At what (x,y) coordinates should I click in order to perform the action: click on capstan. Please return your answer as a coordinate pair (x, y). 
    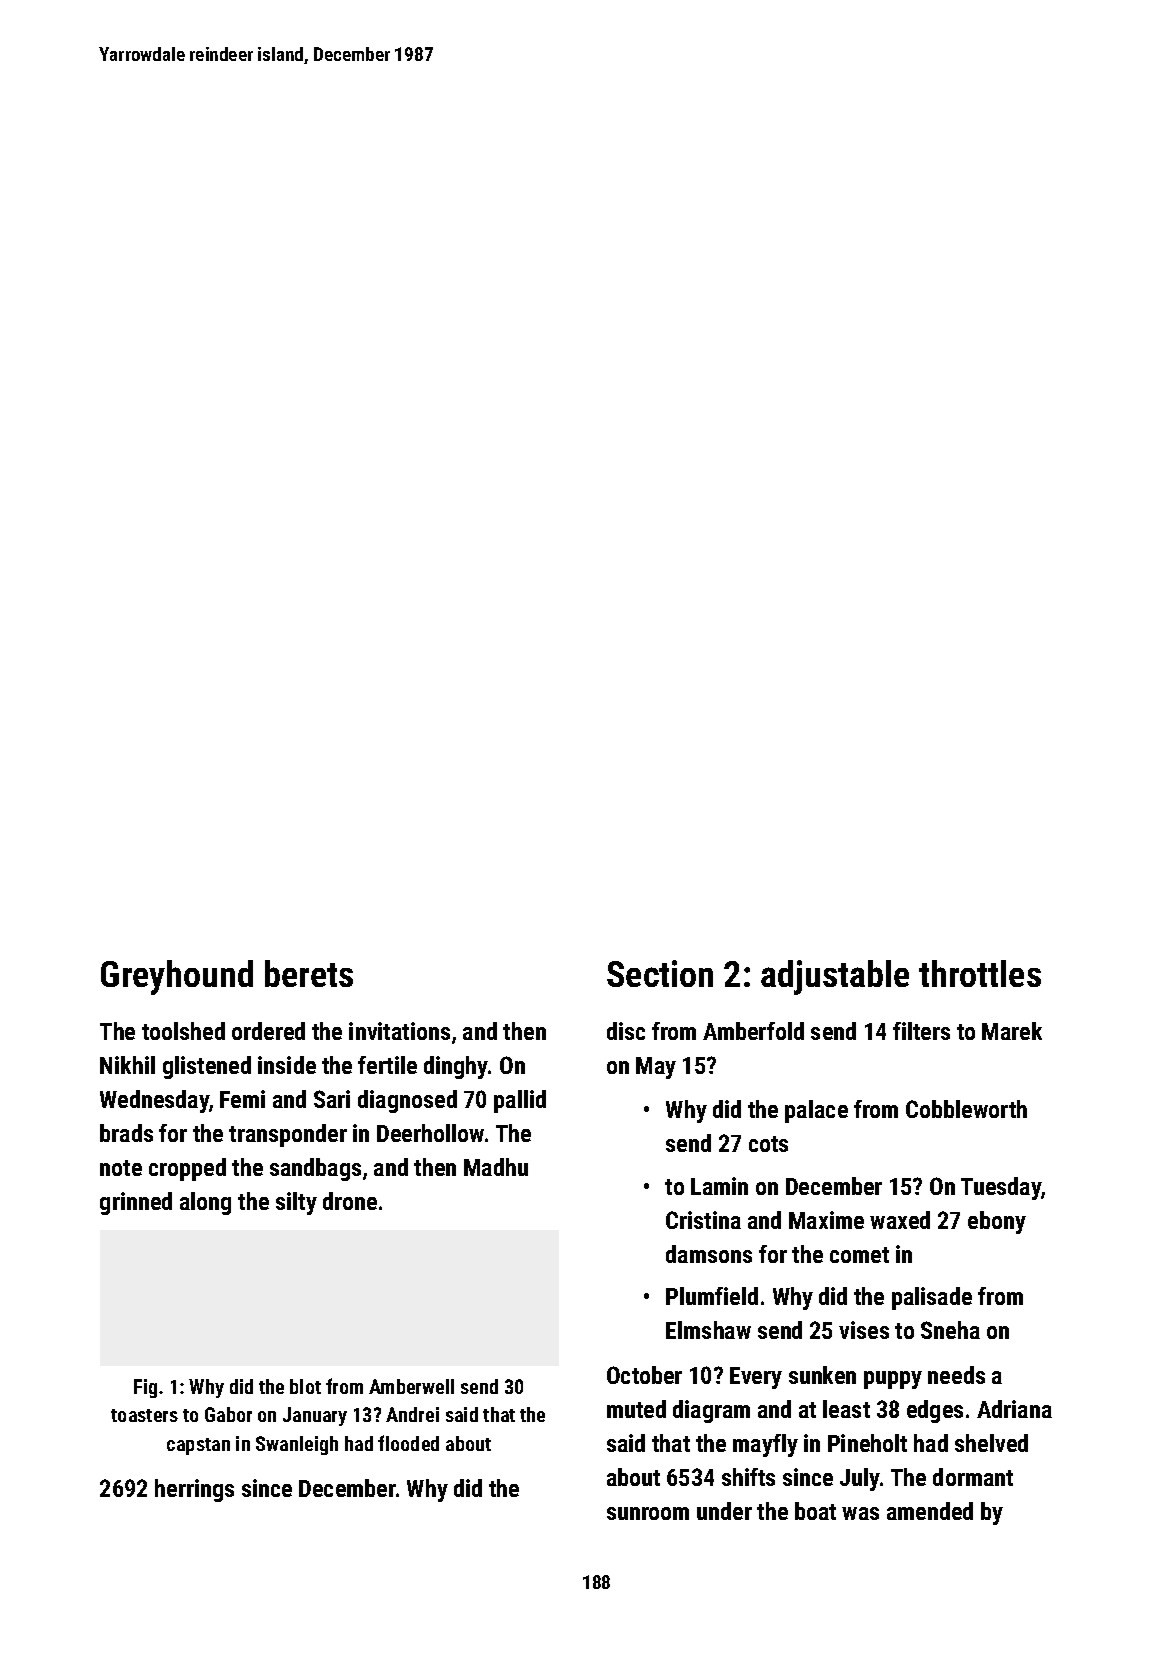
    Looking at the image, I should click on (198, 1446).
